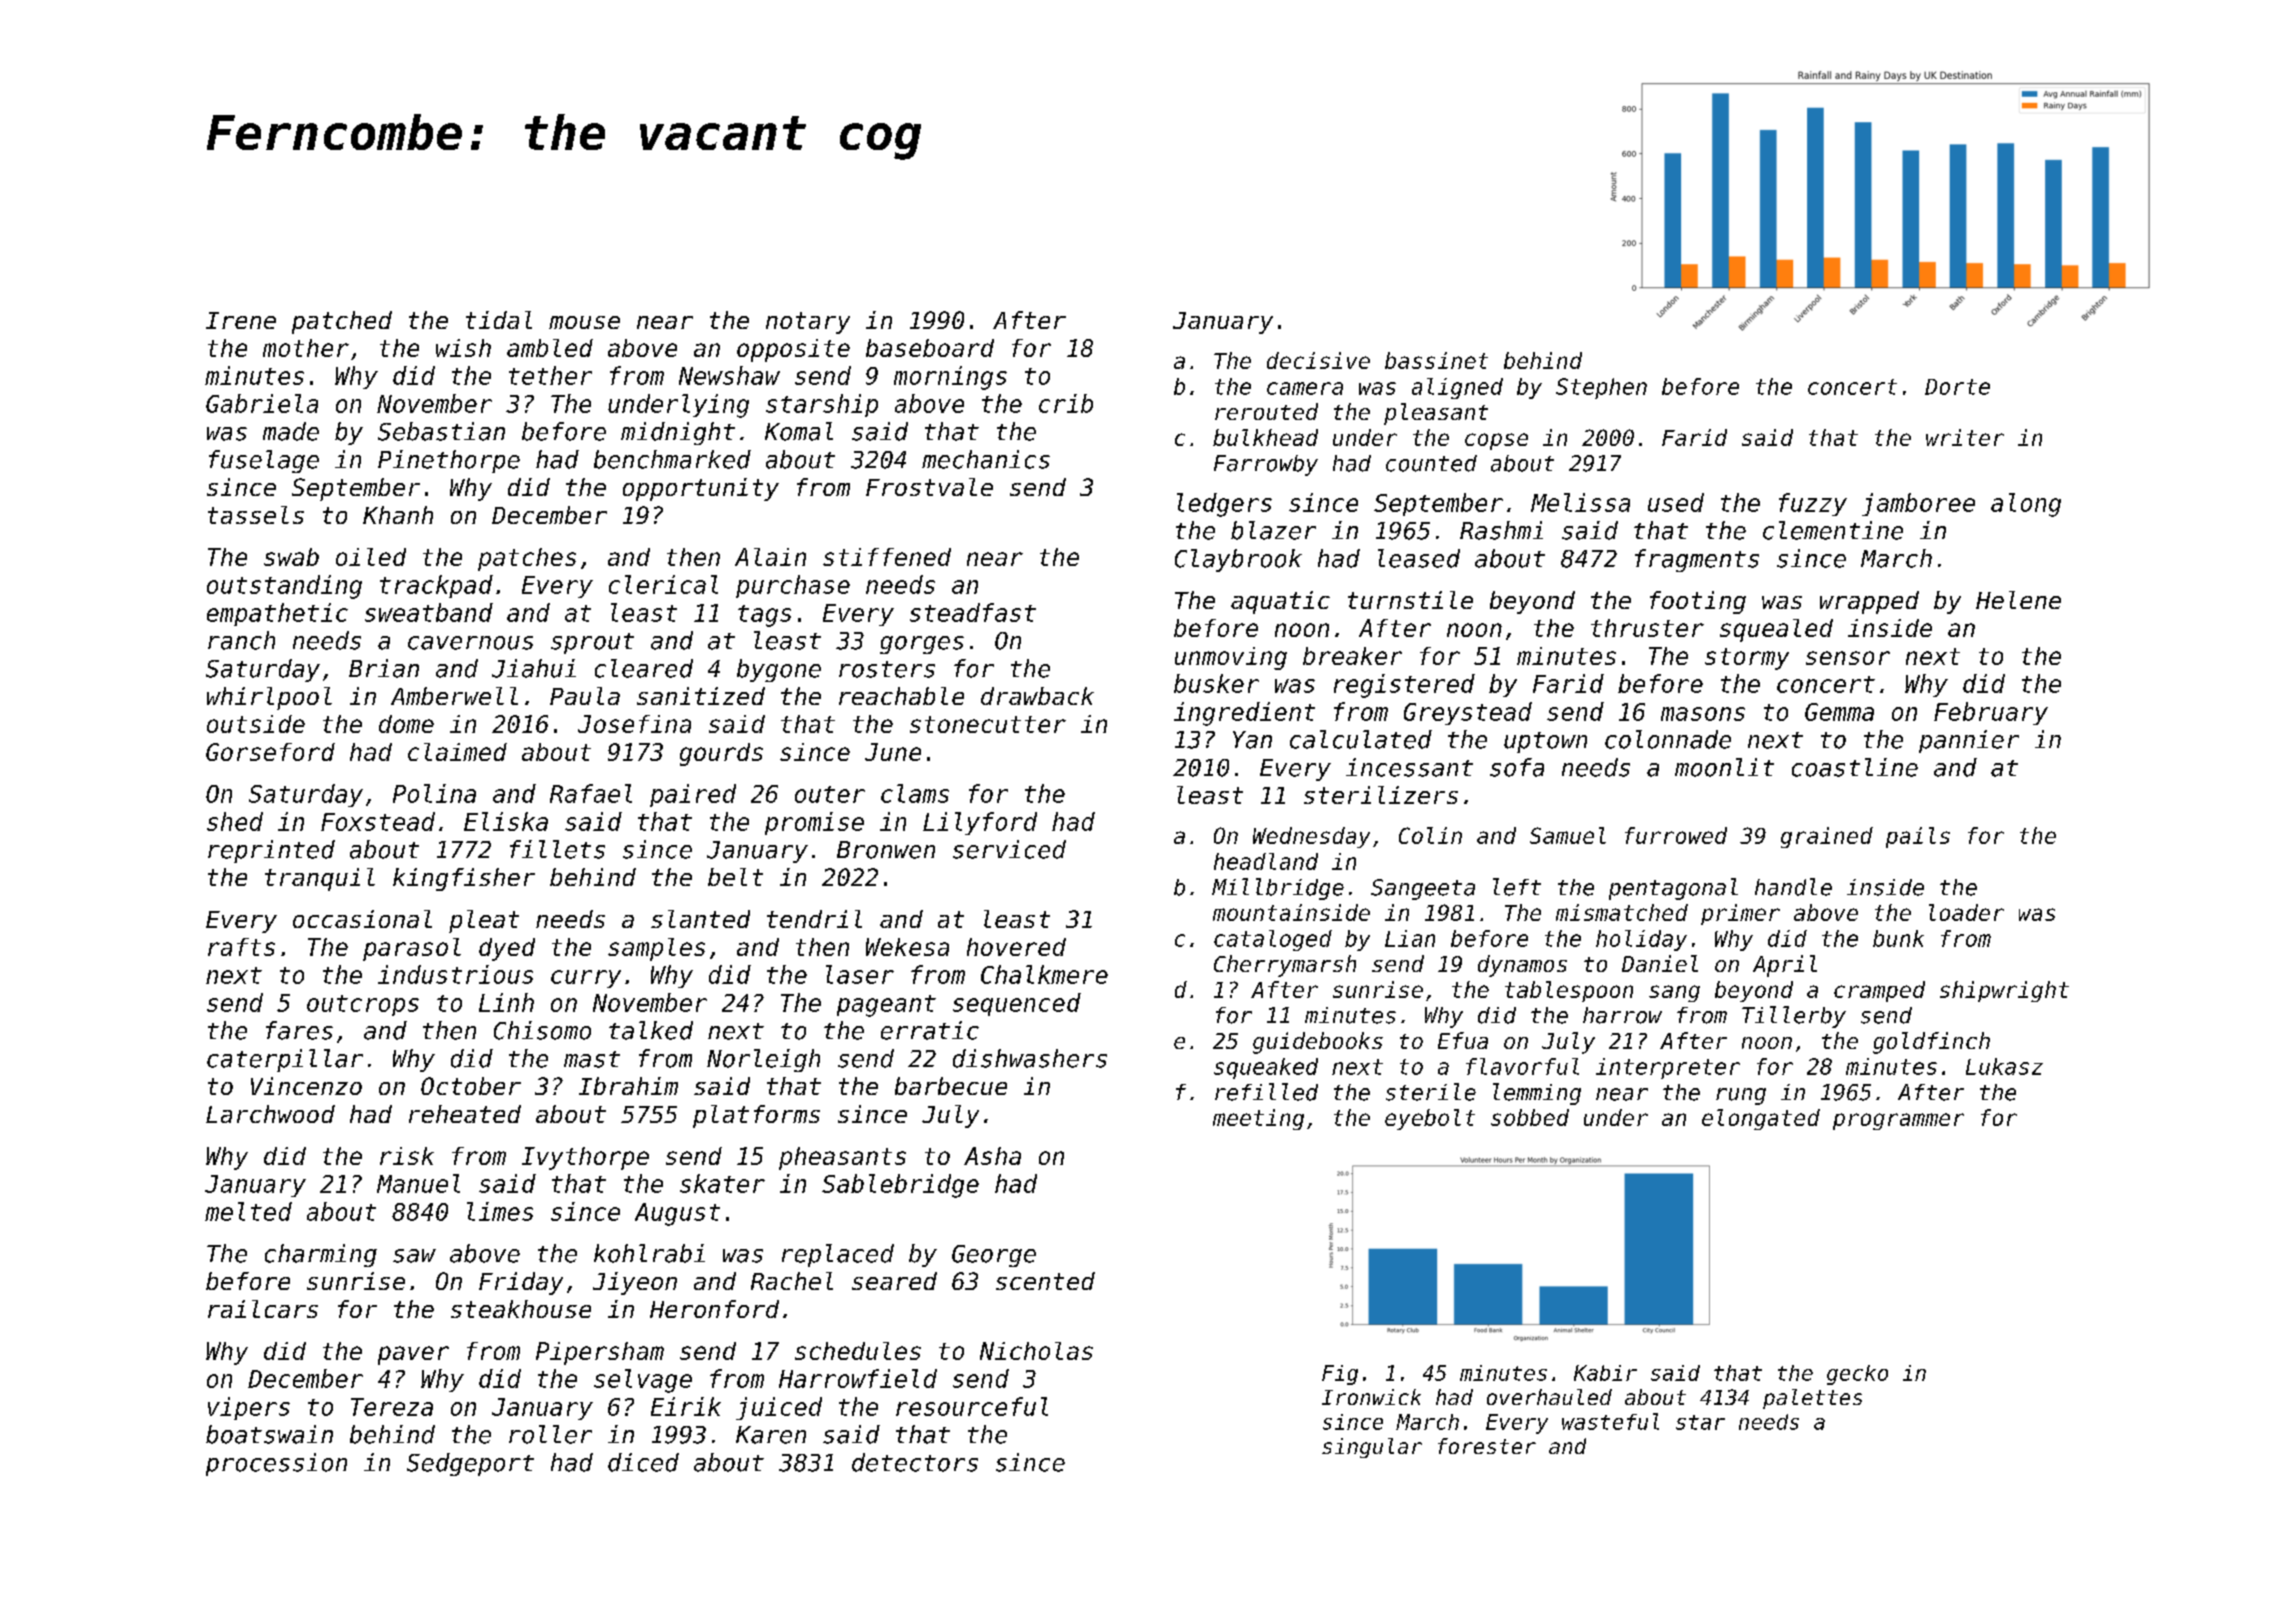 The height and width of the screenshot is (1620, 2292). I want to click on blazer, so click(1273, 530).
